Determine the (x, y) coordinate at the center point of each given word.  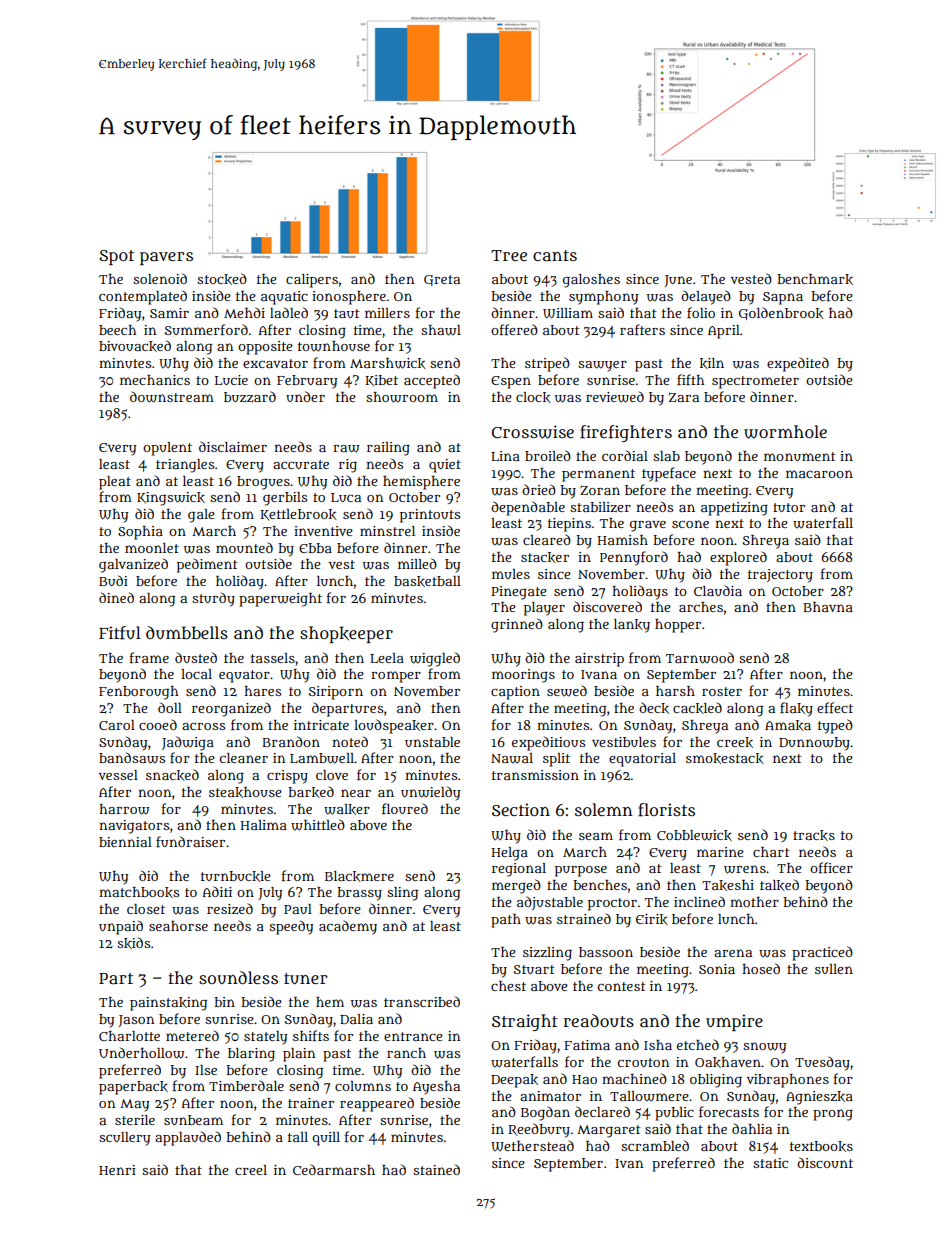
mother (754, 902)
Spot (116, 257)
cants (555, 255)
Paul (298, 909)
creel (251, 1170)
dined (116, 597)
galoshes (591, 281)
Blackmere (359, 876)
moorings (523, 676)
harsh (675, 691)
